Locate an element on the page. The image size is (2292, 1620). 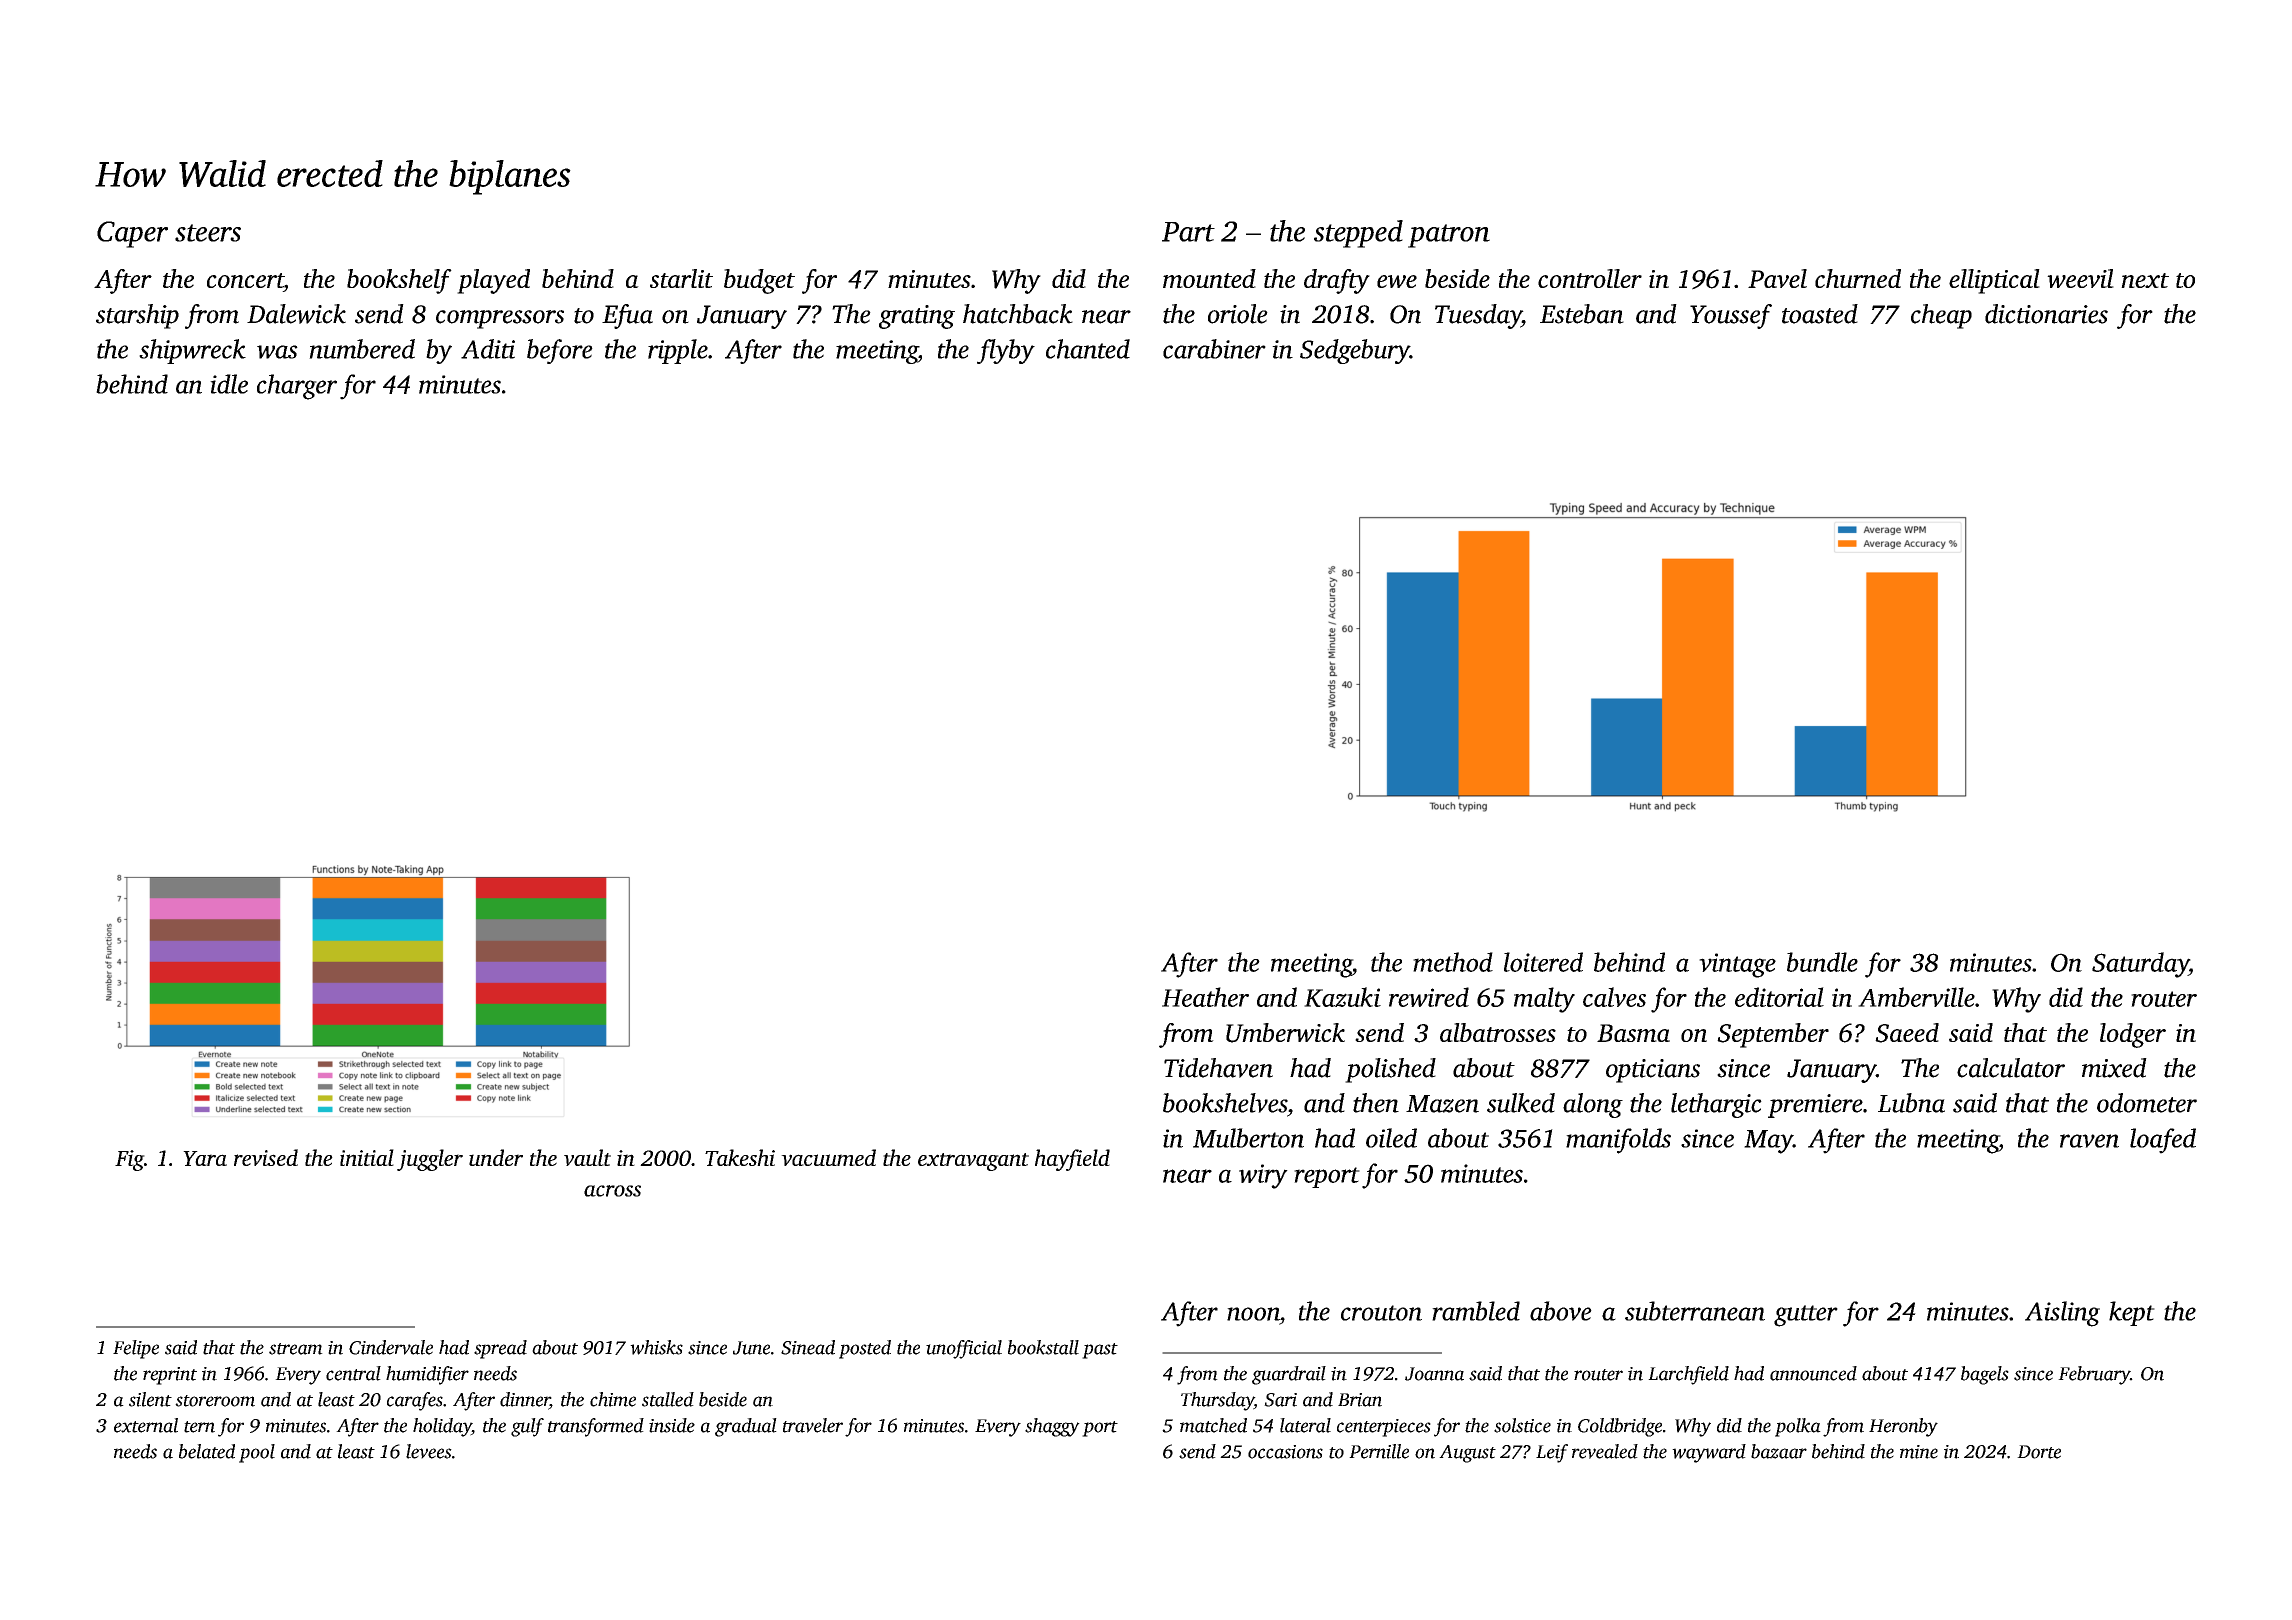
juggler is located at coordinates (430, 1160).
